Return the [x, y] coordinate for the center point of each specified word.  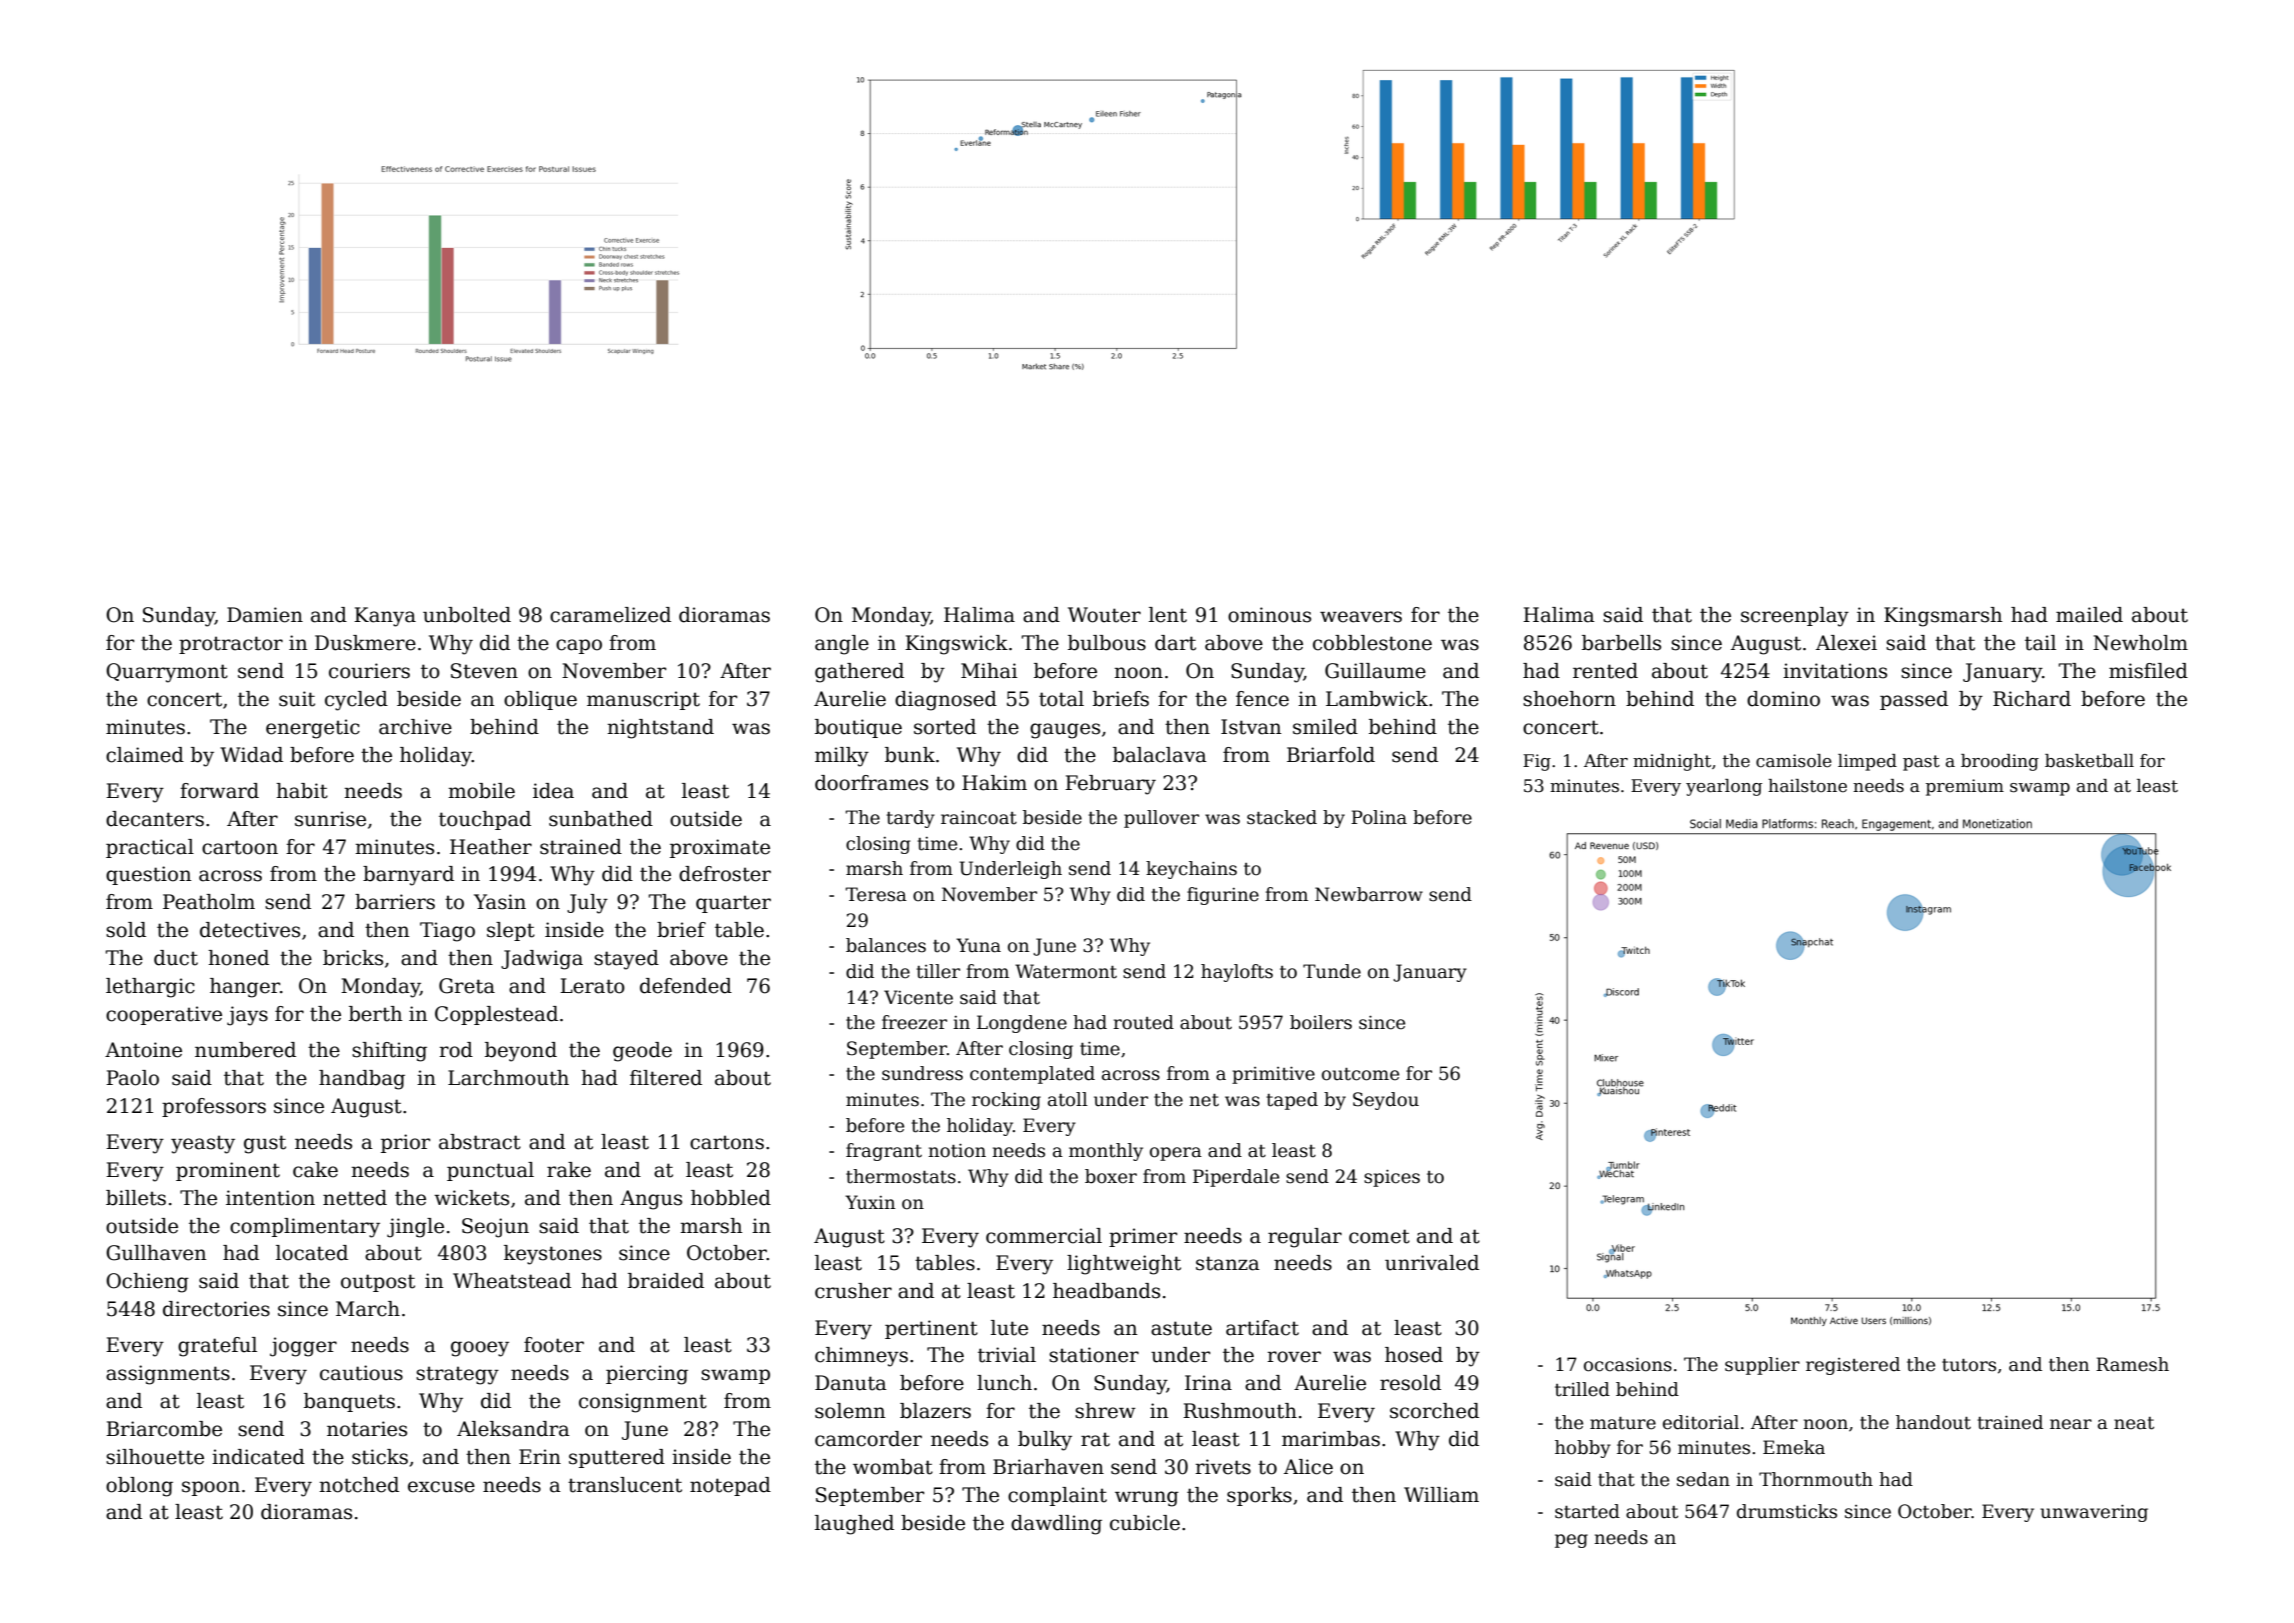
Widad [251, 755]
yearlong [1724, 787]
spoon [211, 1488]
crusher [853, 1291]
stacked [1282, 817]
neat [2134, 1423]
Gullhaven [156, 1253]
